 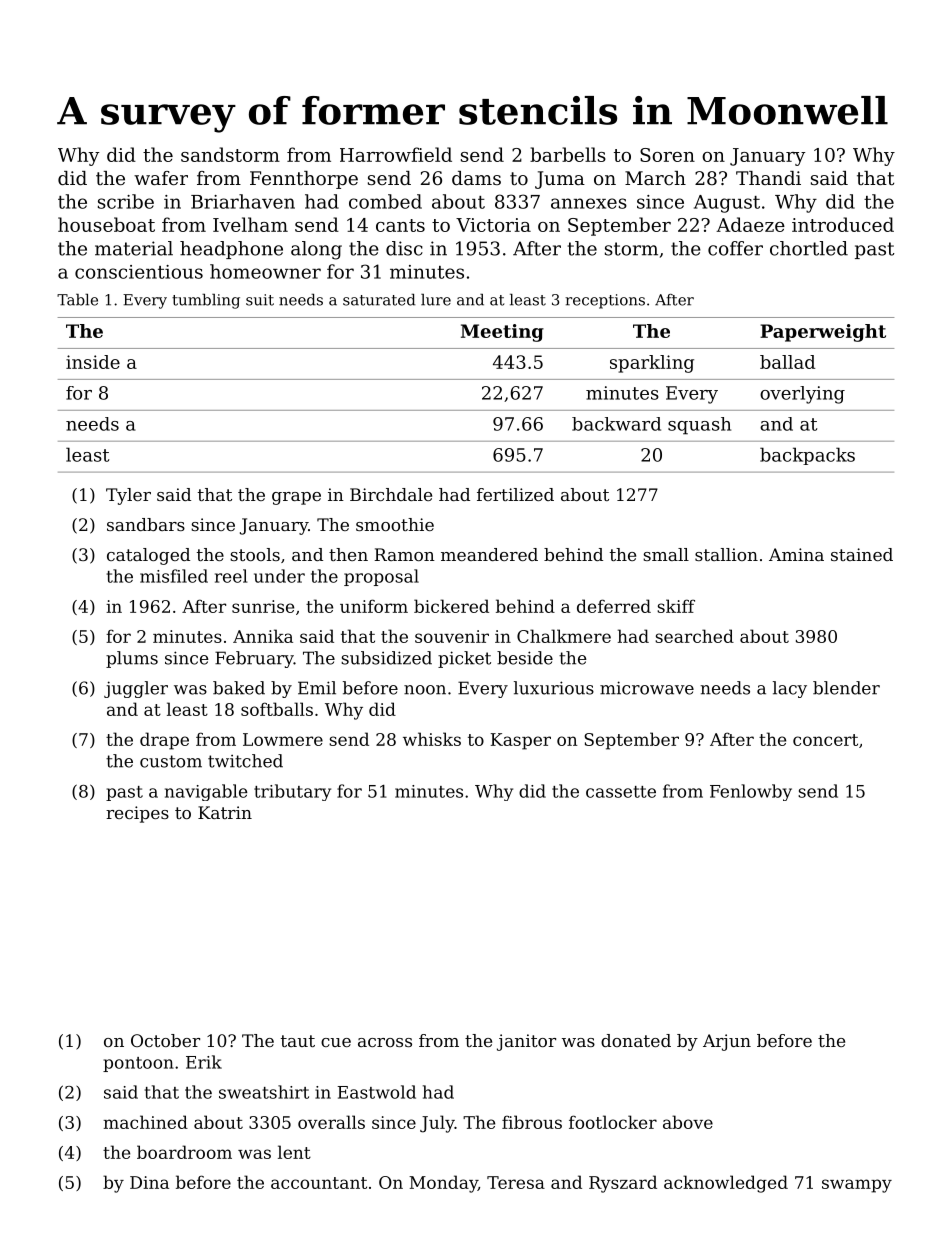 What do you see at coordinates (385, 1042) in the screenshot?
I see `across` at bounding box center [385, 1042].
